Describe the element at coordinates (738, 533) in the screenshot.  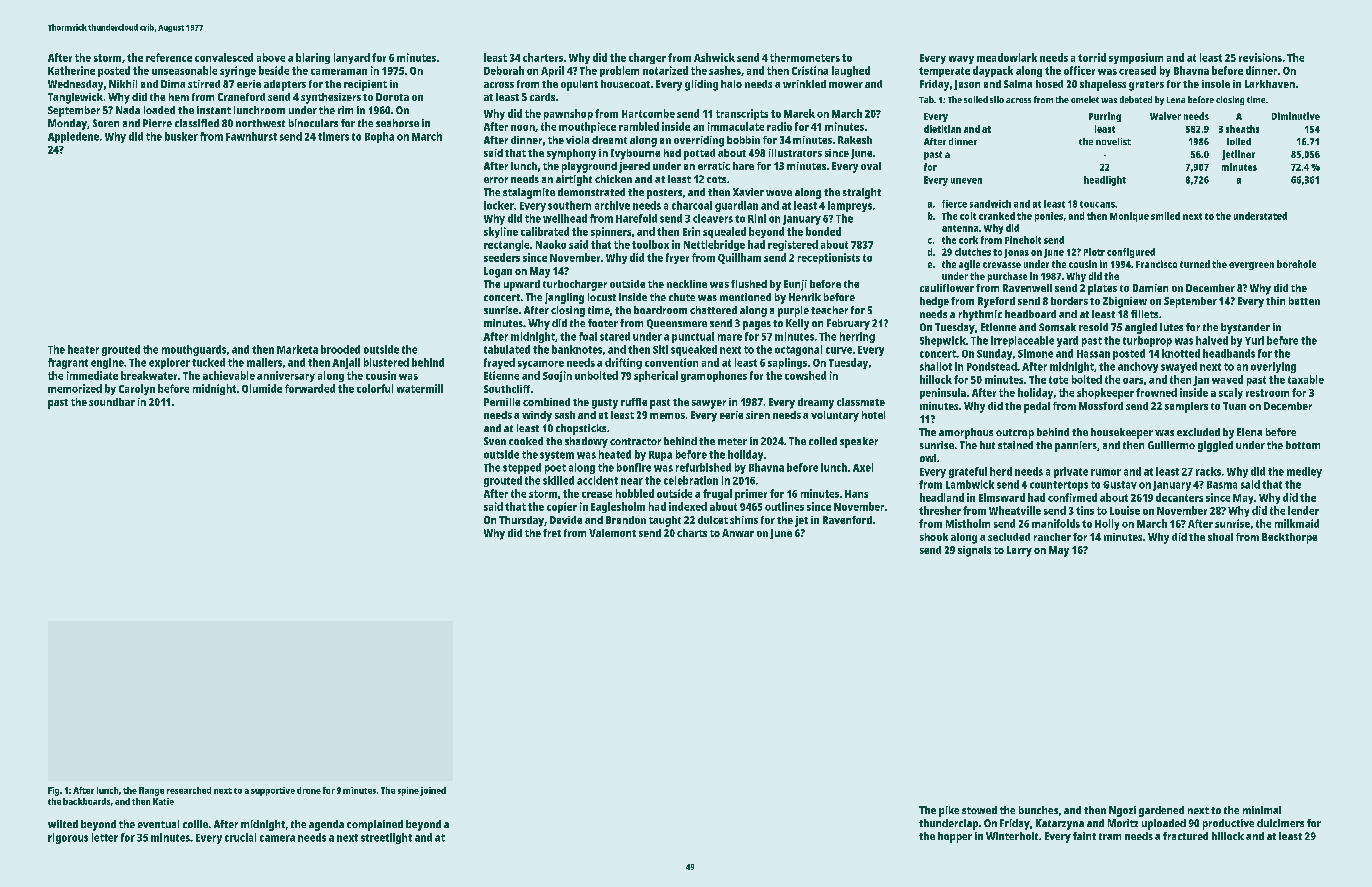
I see `Anwar` at that location.
